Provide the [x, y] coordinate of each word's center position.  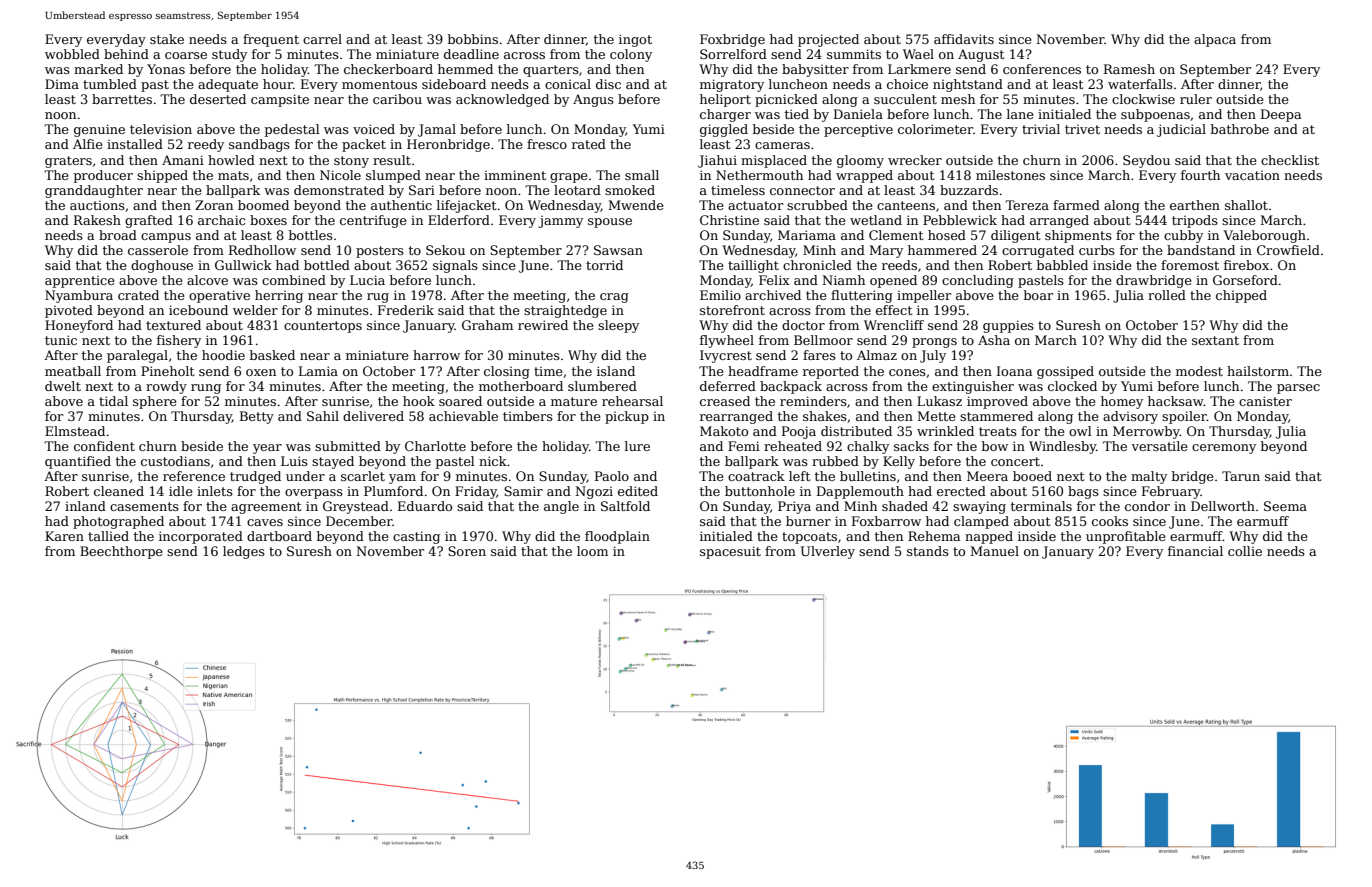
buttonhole [760, 491]
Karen [64, 536]
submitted [348, 446]
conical [568, 84]
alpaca [1215, 40]
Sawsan [618, 250]
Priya [794, 507]
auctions [97, 205]
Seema [1285, 506]
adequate [228, 85]
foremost [1190, 265]
